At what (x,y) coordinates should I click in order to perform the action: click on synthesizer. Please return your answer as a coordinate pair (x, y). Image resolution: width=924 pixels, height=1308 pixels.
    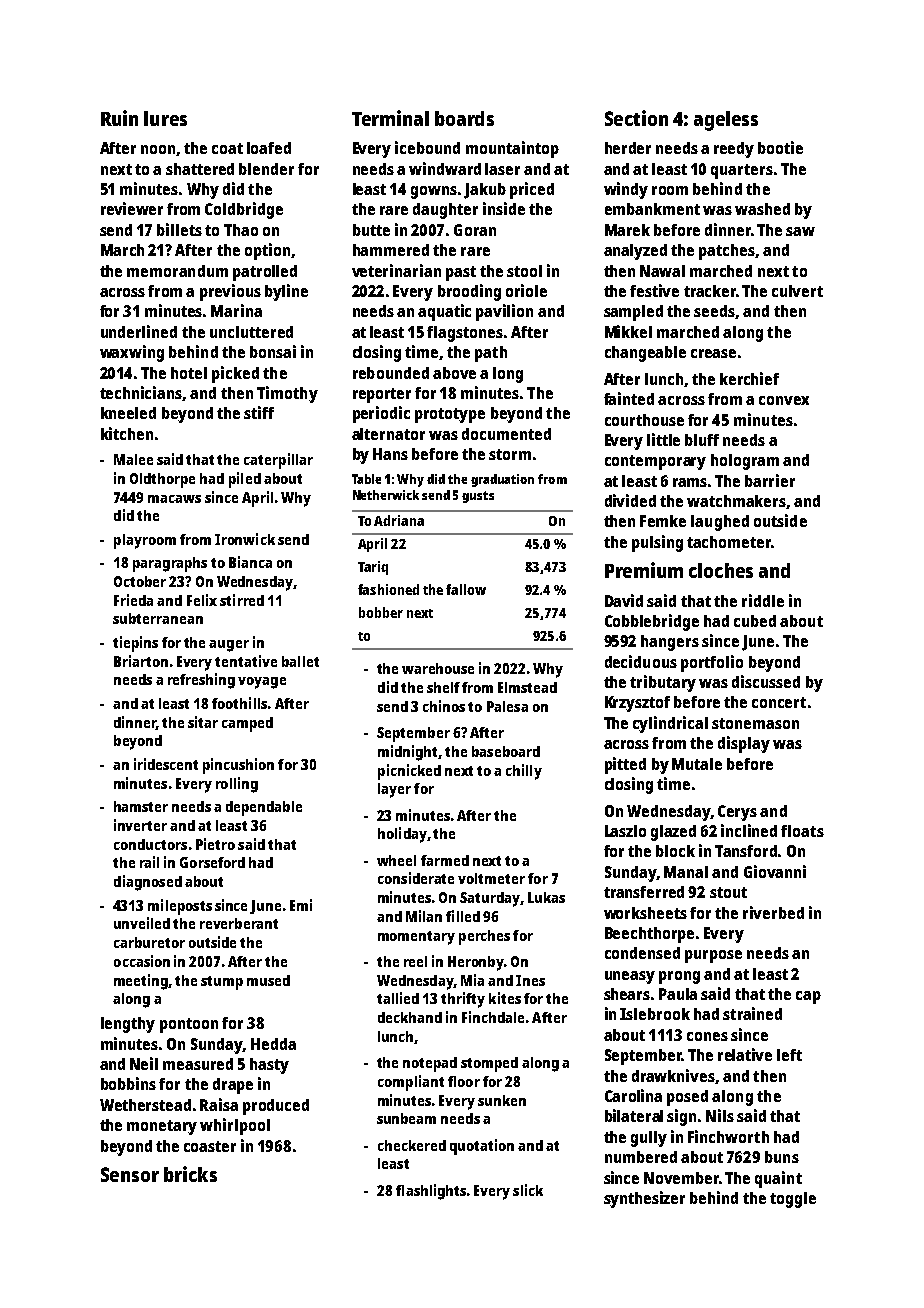
    Looking at the image, I should click on (644, 1199).
